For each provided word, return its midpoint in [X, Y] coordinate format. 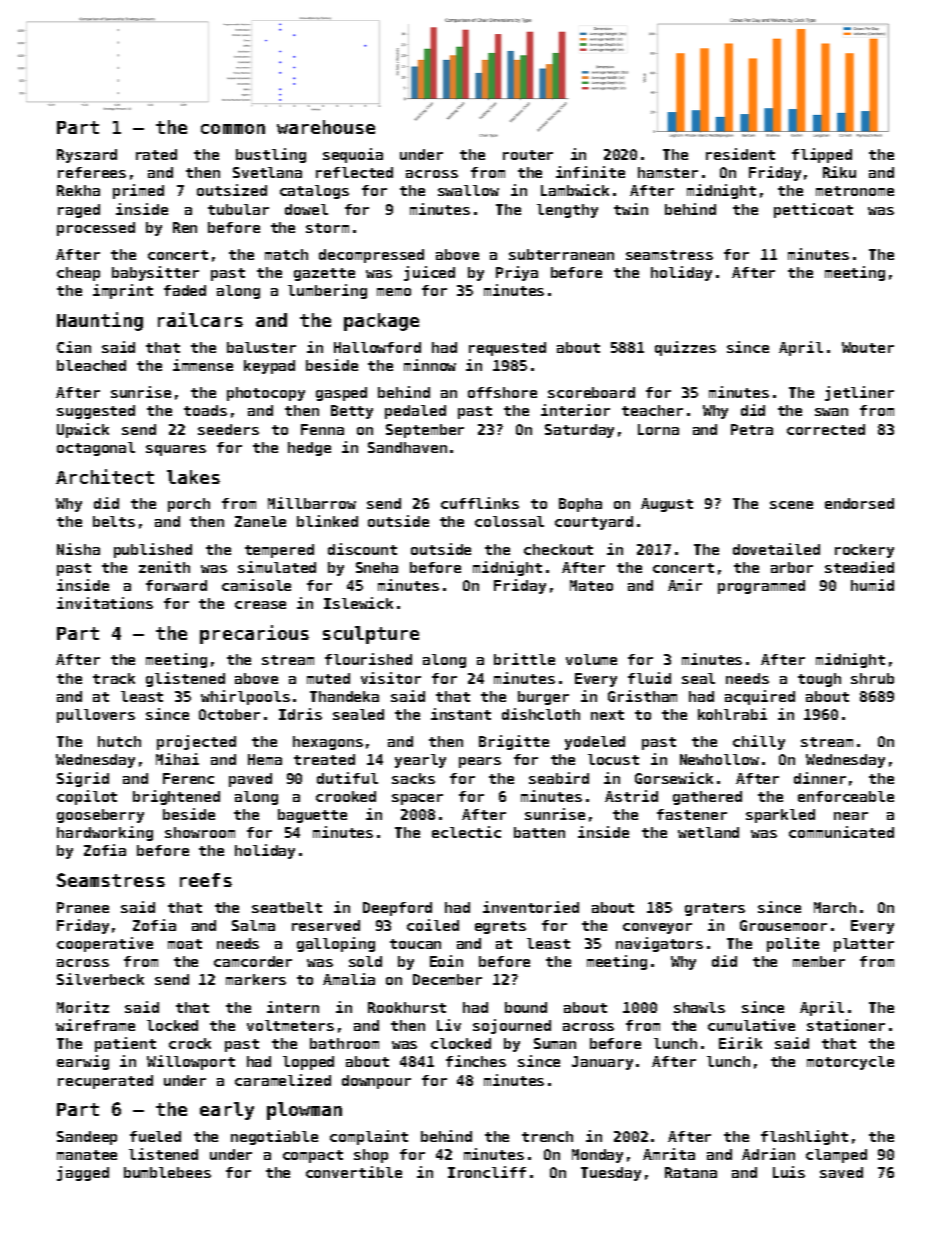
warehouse [326, 127]
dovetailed [776, 549]
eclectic [466, 832]
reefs [206, 880]
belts [114, 521]
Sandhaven [407, 447]
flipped [822, 155]
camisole [256, 585]
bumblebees [167, 1172]
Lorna [658, 429]
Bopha [580, 505]
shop [371, 1156]
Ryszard [87, 156]
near [851, 816]
